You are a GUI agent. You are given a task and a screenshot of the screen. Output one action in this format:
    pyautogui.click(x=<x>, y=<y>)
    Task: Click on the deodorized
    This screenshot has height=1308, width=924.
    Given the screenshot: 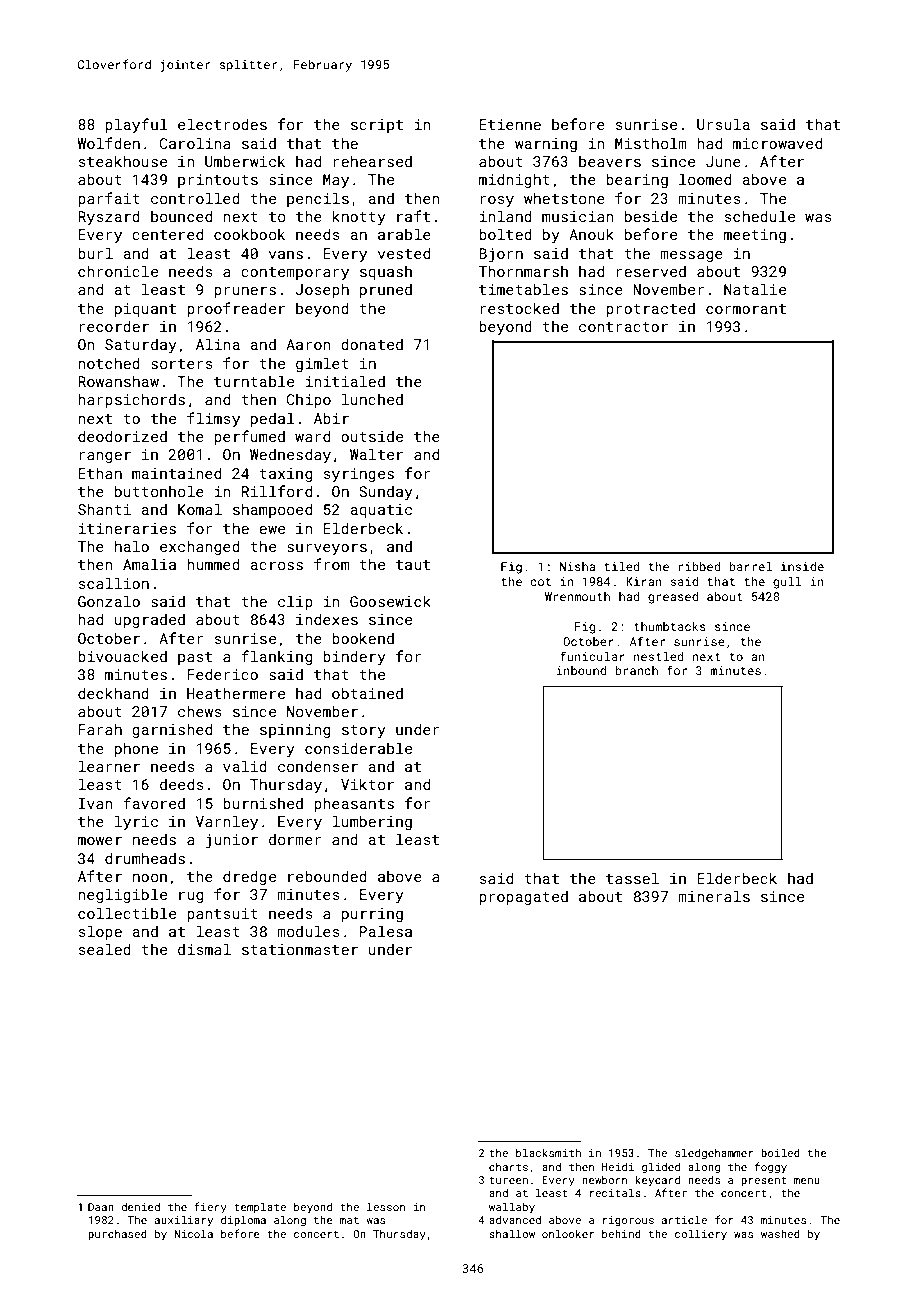 What is the action you would take?
    pyautogui.click(x=122, y=436)
